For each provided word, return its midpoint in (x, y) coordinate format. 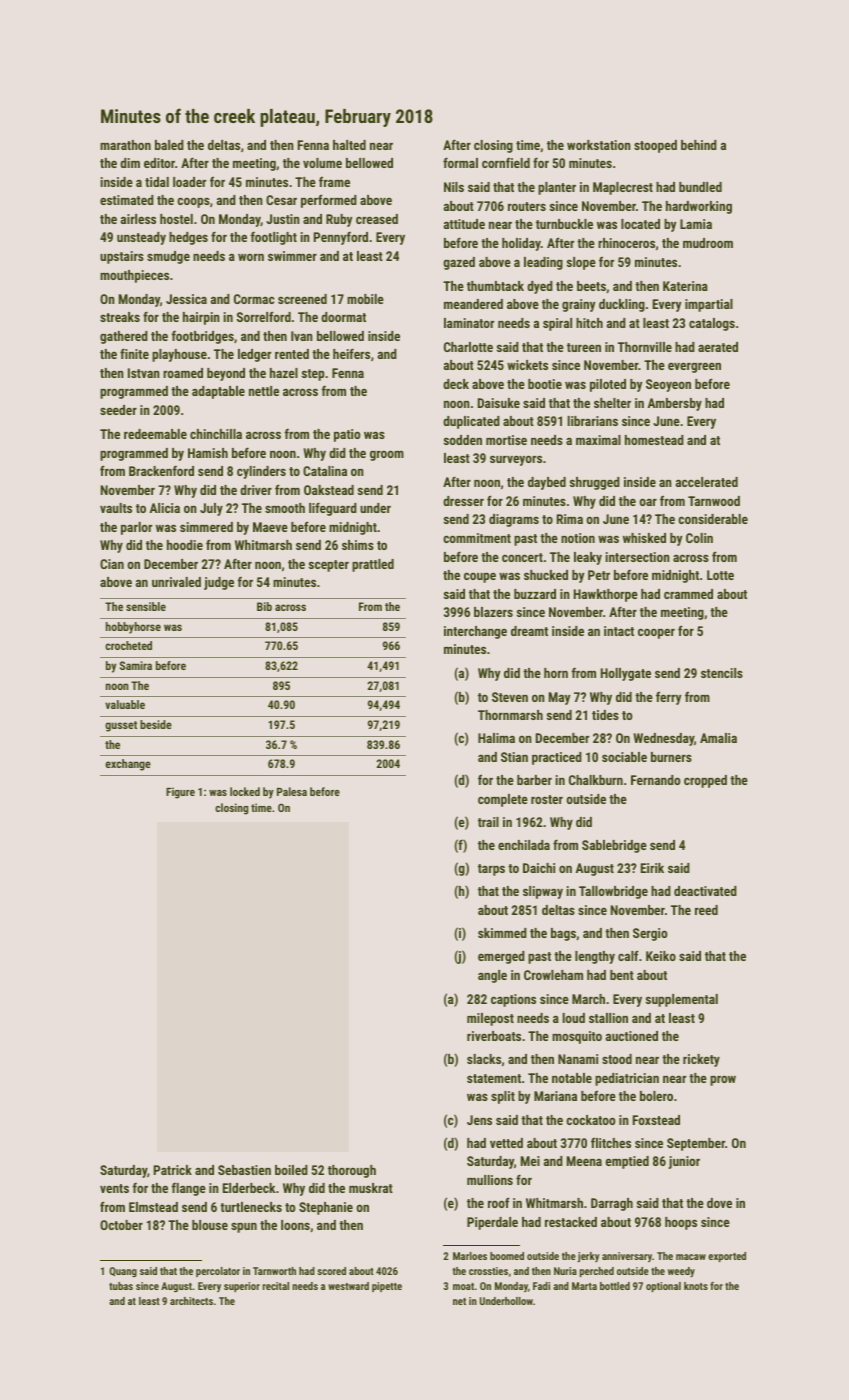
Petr (599, 575)
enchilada (524, 845)
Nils (454, 187)
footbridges (202, 337)
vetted (506, 1143)
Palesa (292, 791)
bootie (545, 384)
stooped (655, 146)
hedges (188, 238)
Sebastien (244, 1170)
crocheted (128, 645)
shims (358, 545)
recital (276, 1286)
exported (727, 1257)
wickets (527, 365)
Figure (180, 793)
